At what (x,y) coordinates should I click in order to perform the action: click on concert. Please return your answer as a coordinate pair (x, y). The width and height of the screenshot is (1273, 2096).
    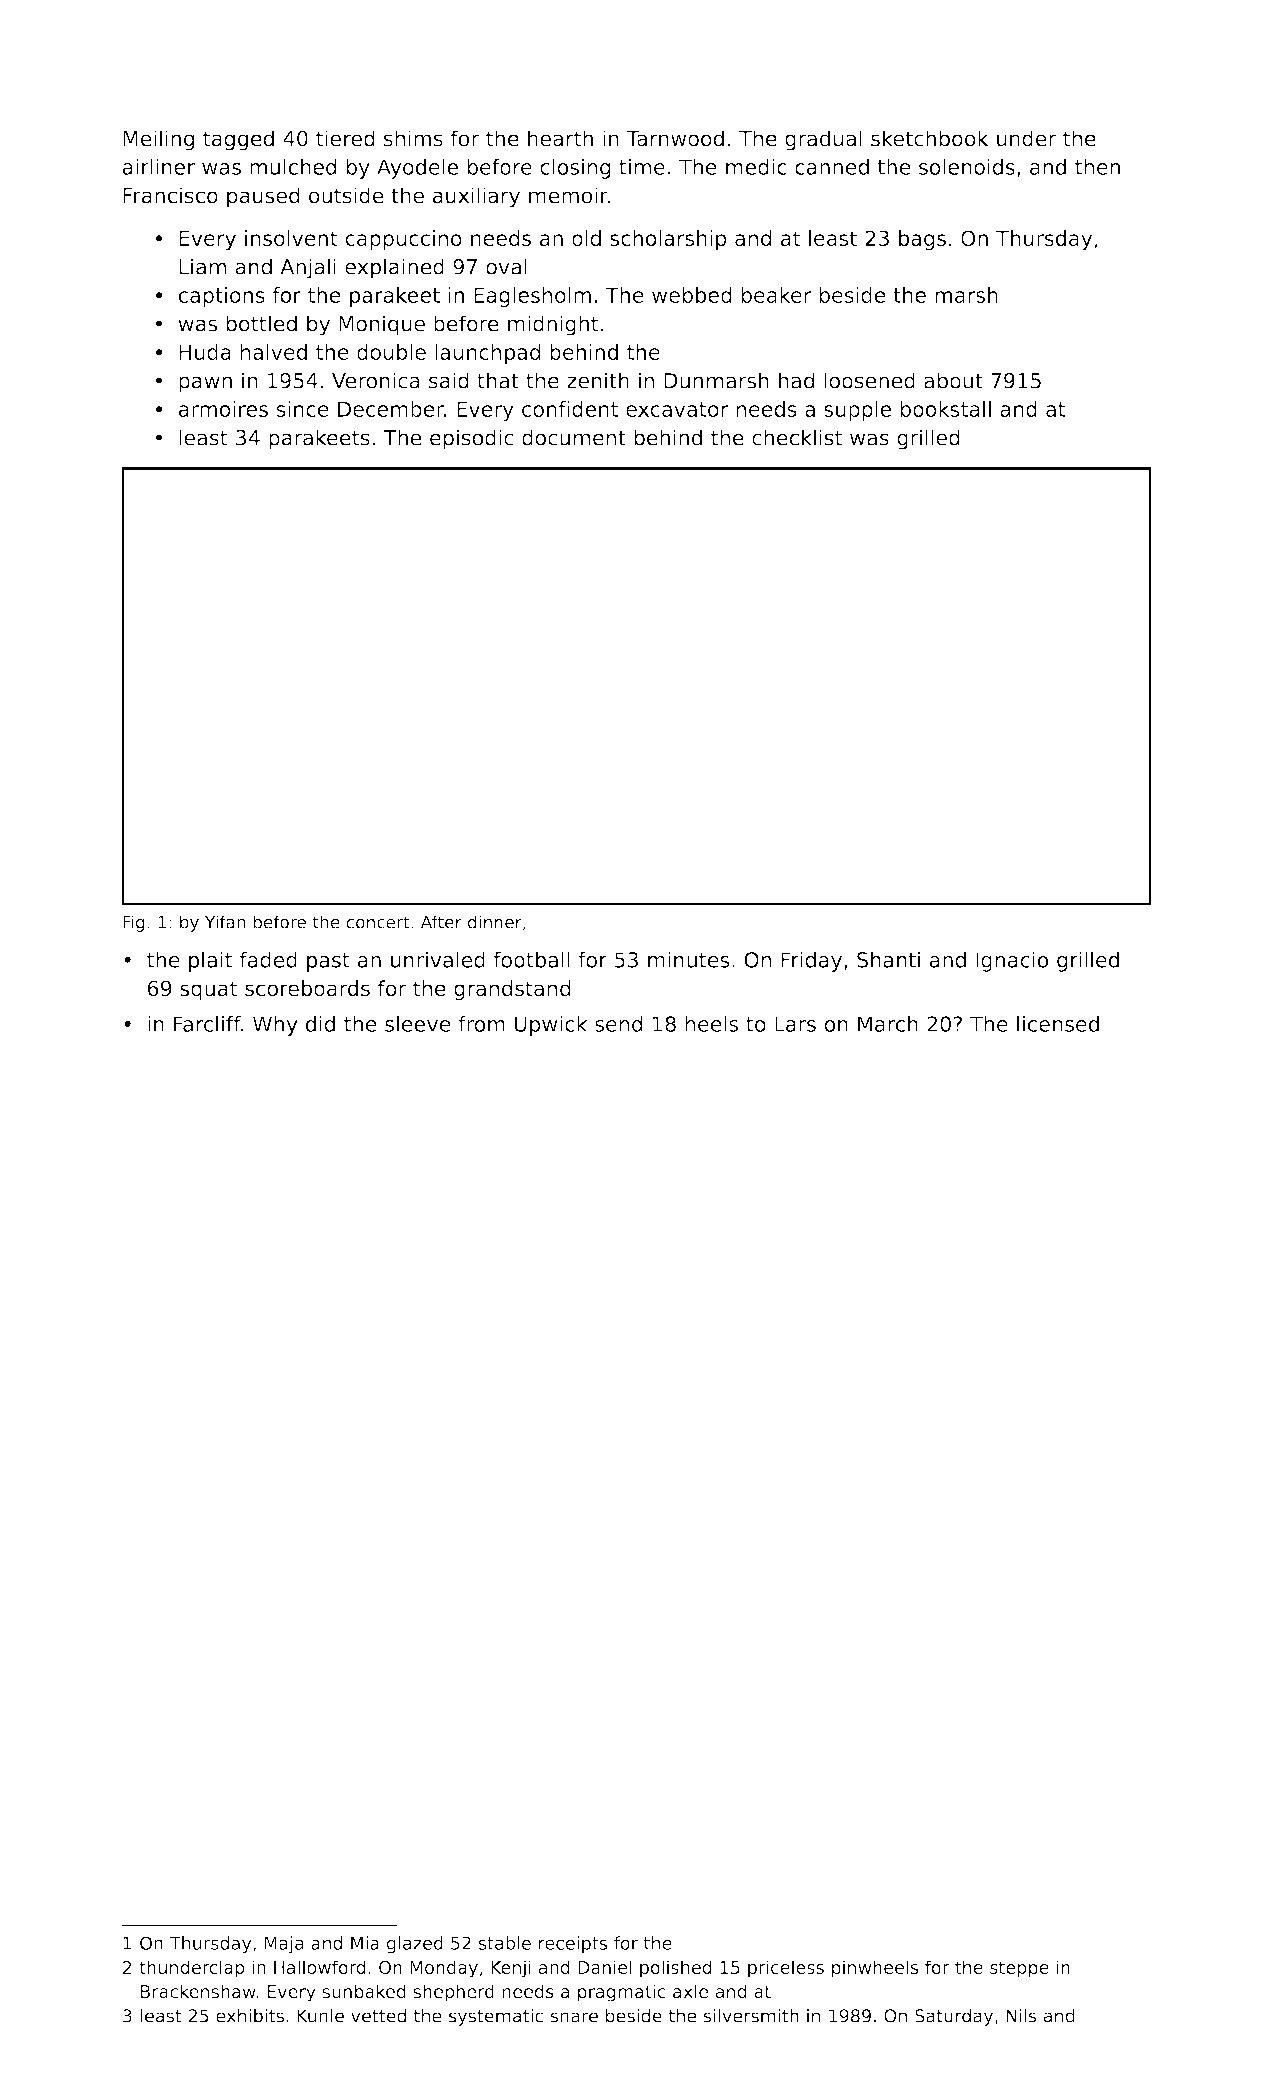
    Looking at the image, I should click on (378, 922).
